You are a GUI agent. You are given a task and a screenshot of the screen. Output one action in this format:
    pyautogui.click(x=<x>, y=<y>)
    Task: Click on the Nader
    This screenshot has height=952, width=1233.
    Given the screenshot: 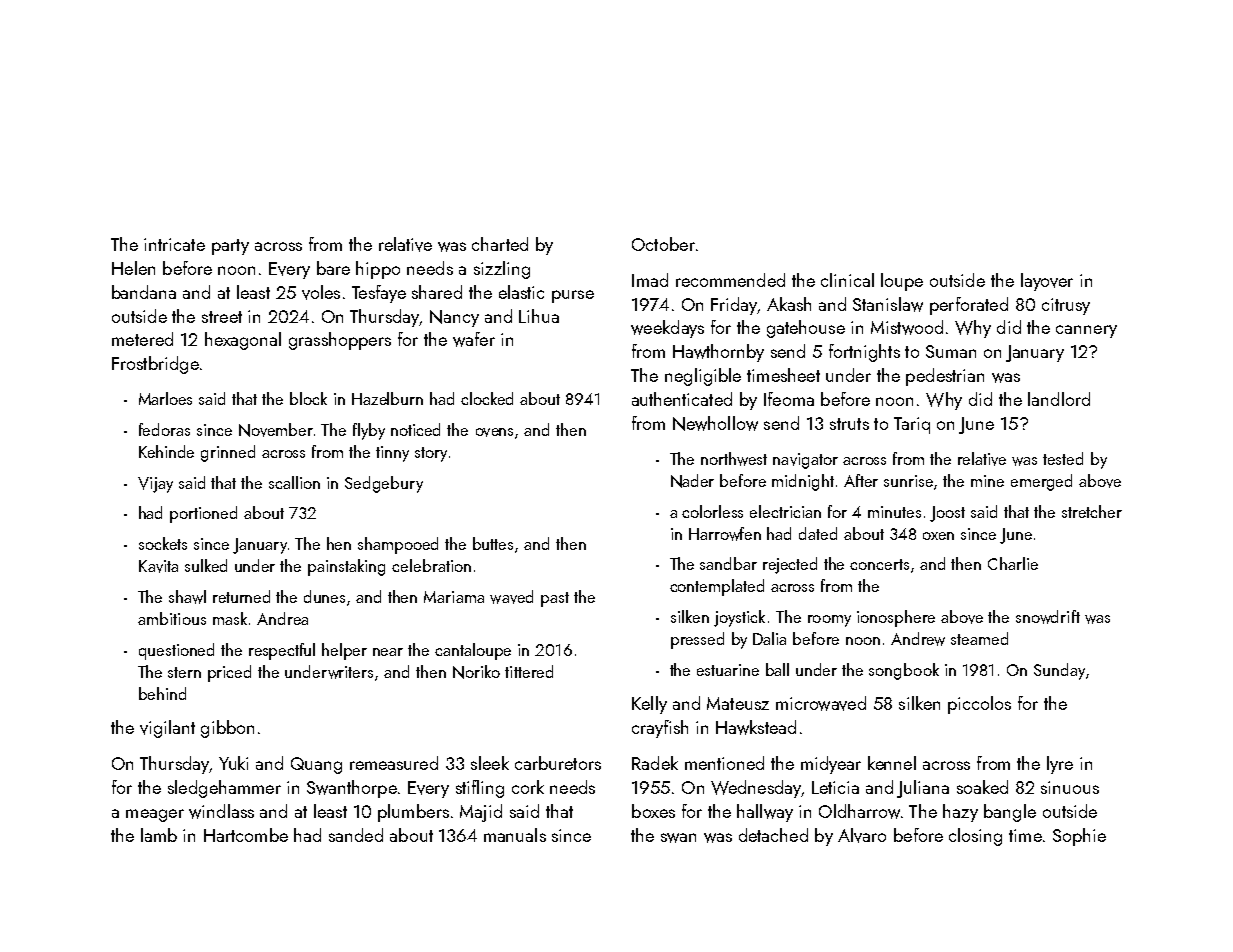 What is the action you would take?
    pyautogui.click(x=692, y=481)
